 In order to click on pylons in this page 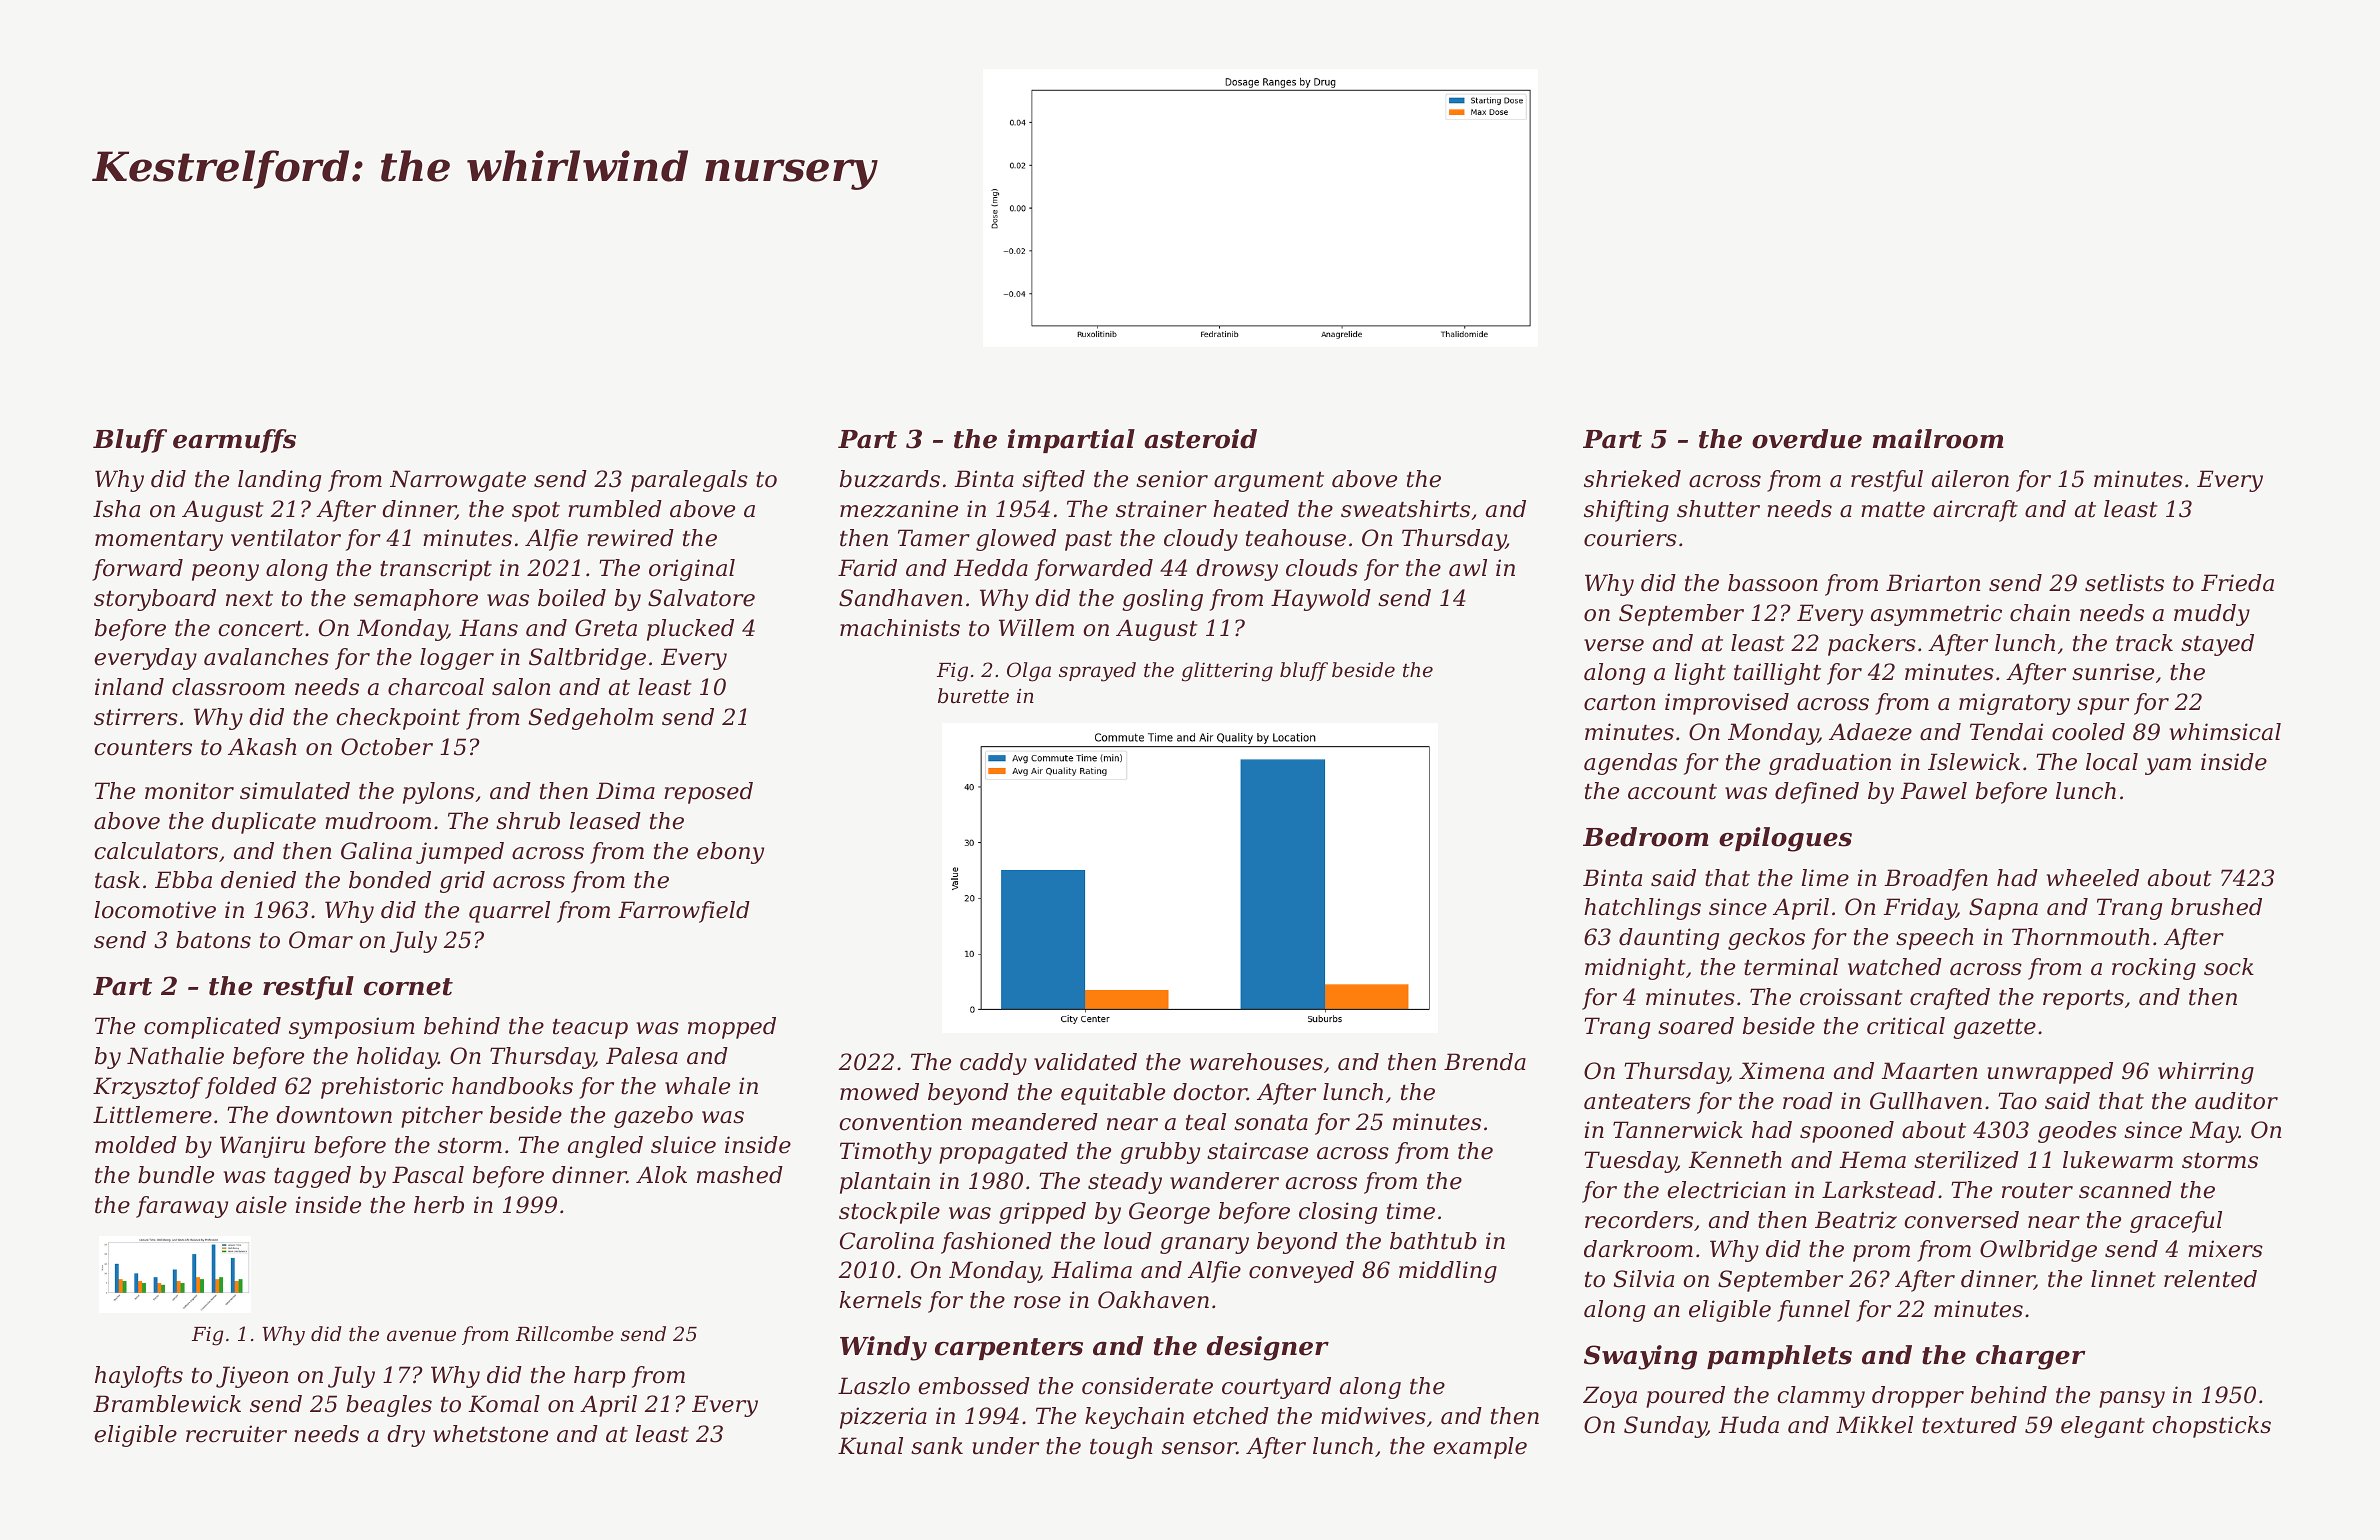, I will do `click(438, 793)`.
